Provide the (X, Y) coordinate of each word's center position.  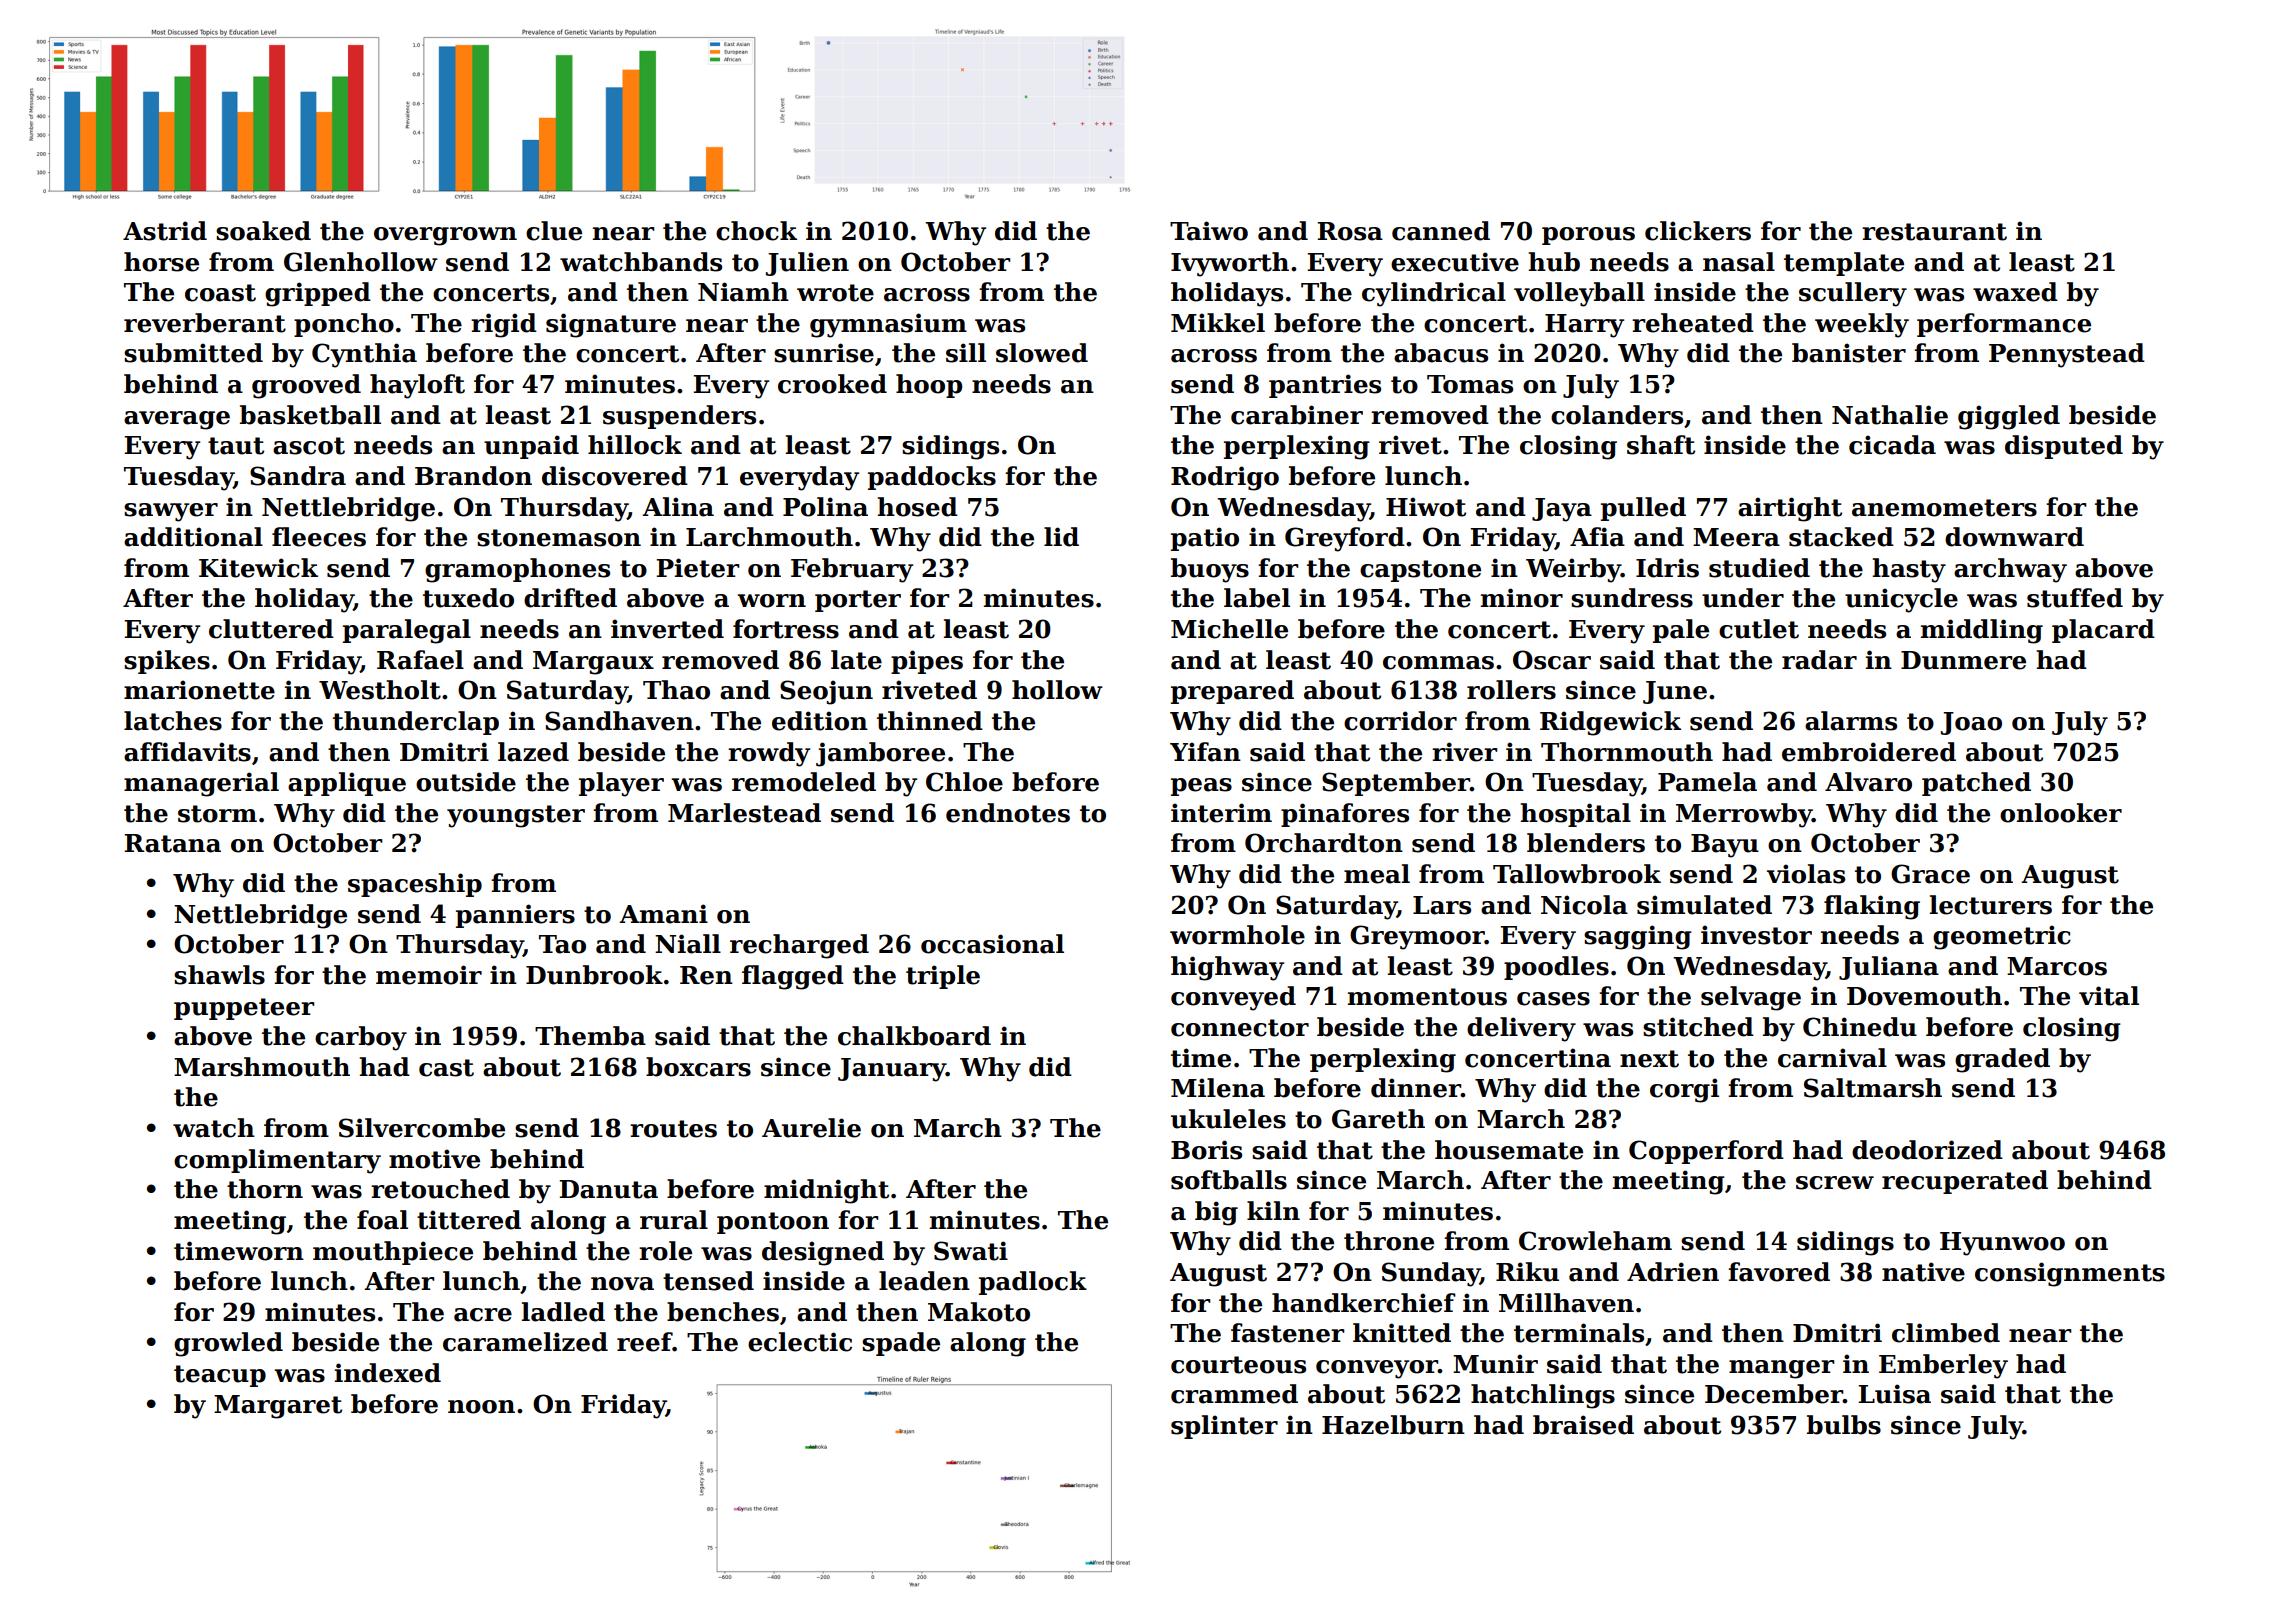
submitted (193, 353)
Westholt (380, 690)
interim (1221, 813)
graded (2002, 1060)
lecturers (1991, 905)
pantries (1325, 386)
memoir (429, 975)
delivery (1521, 1029)
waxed (2015, 292)
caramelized (525, 1342)
